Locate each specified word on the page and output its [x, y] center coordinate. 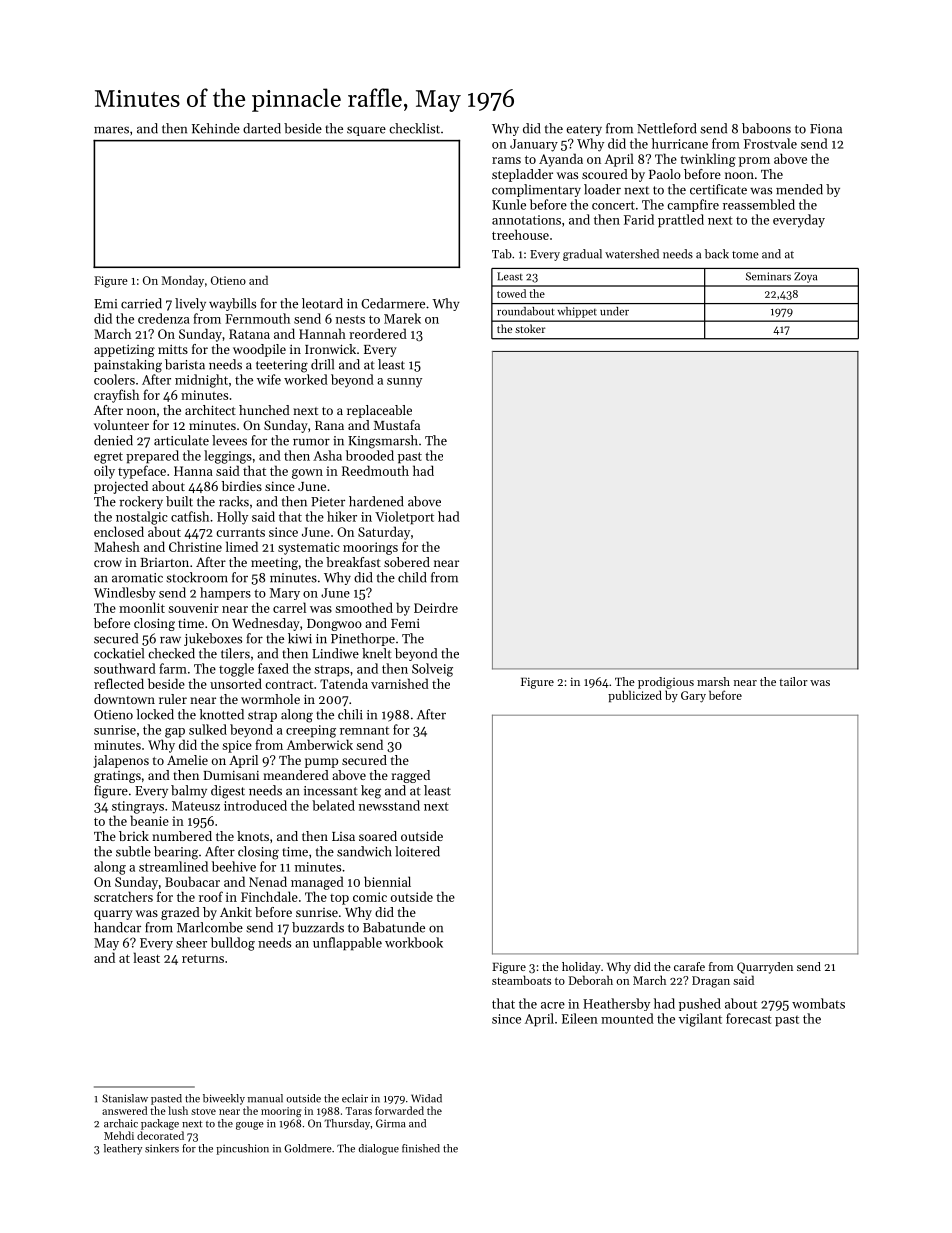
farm [173, 668]
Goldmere [307, 1148]
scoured [605, 174]
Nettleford [667, 128]
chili [350, 714]
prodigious [666, 683]
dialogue [379, 1149]
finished [421, 1148]
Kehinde [216, 128]
